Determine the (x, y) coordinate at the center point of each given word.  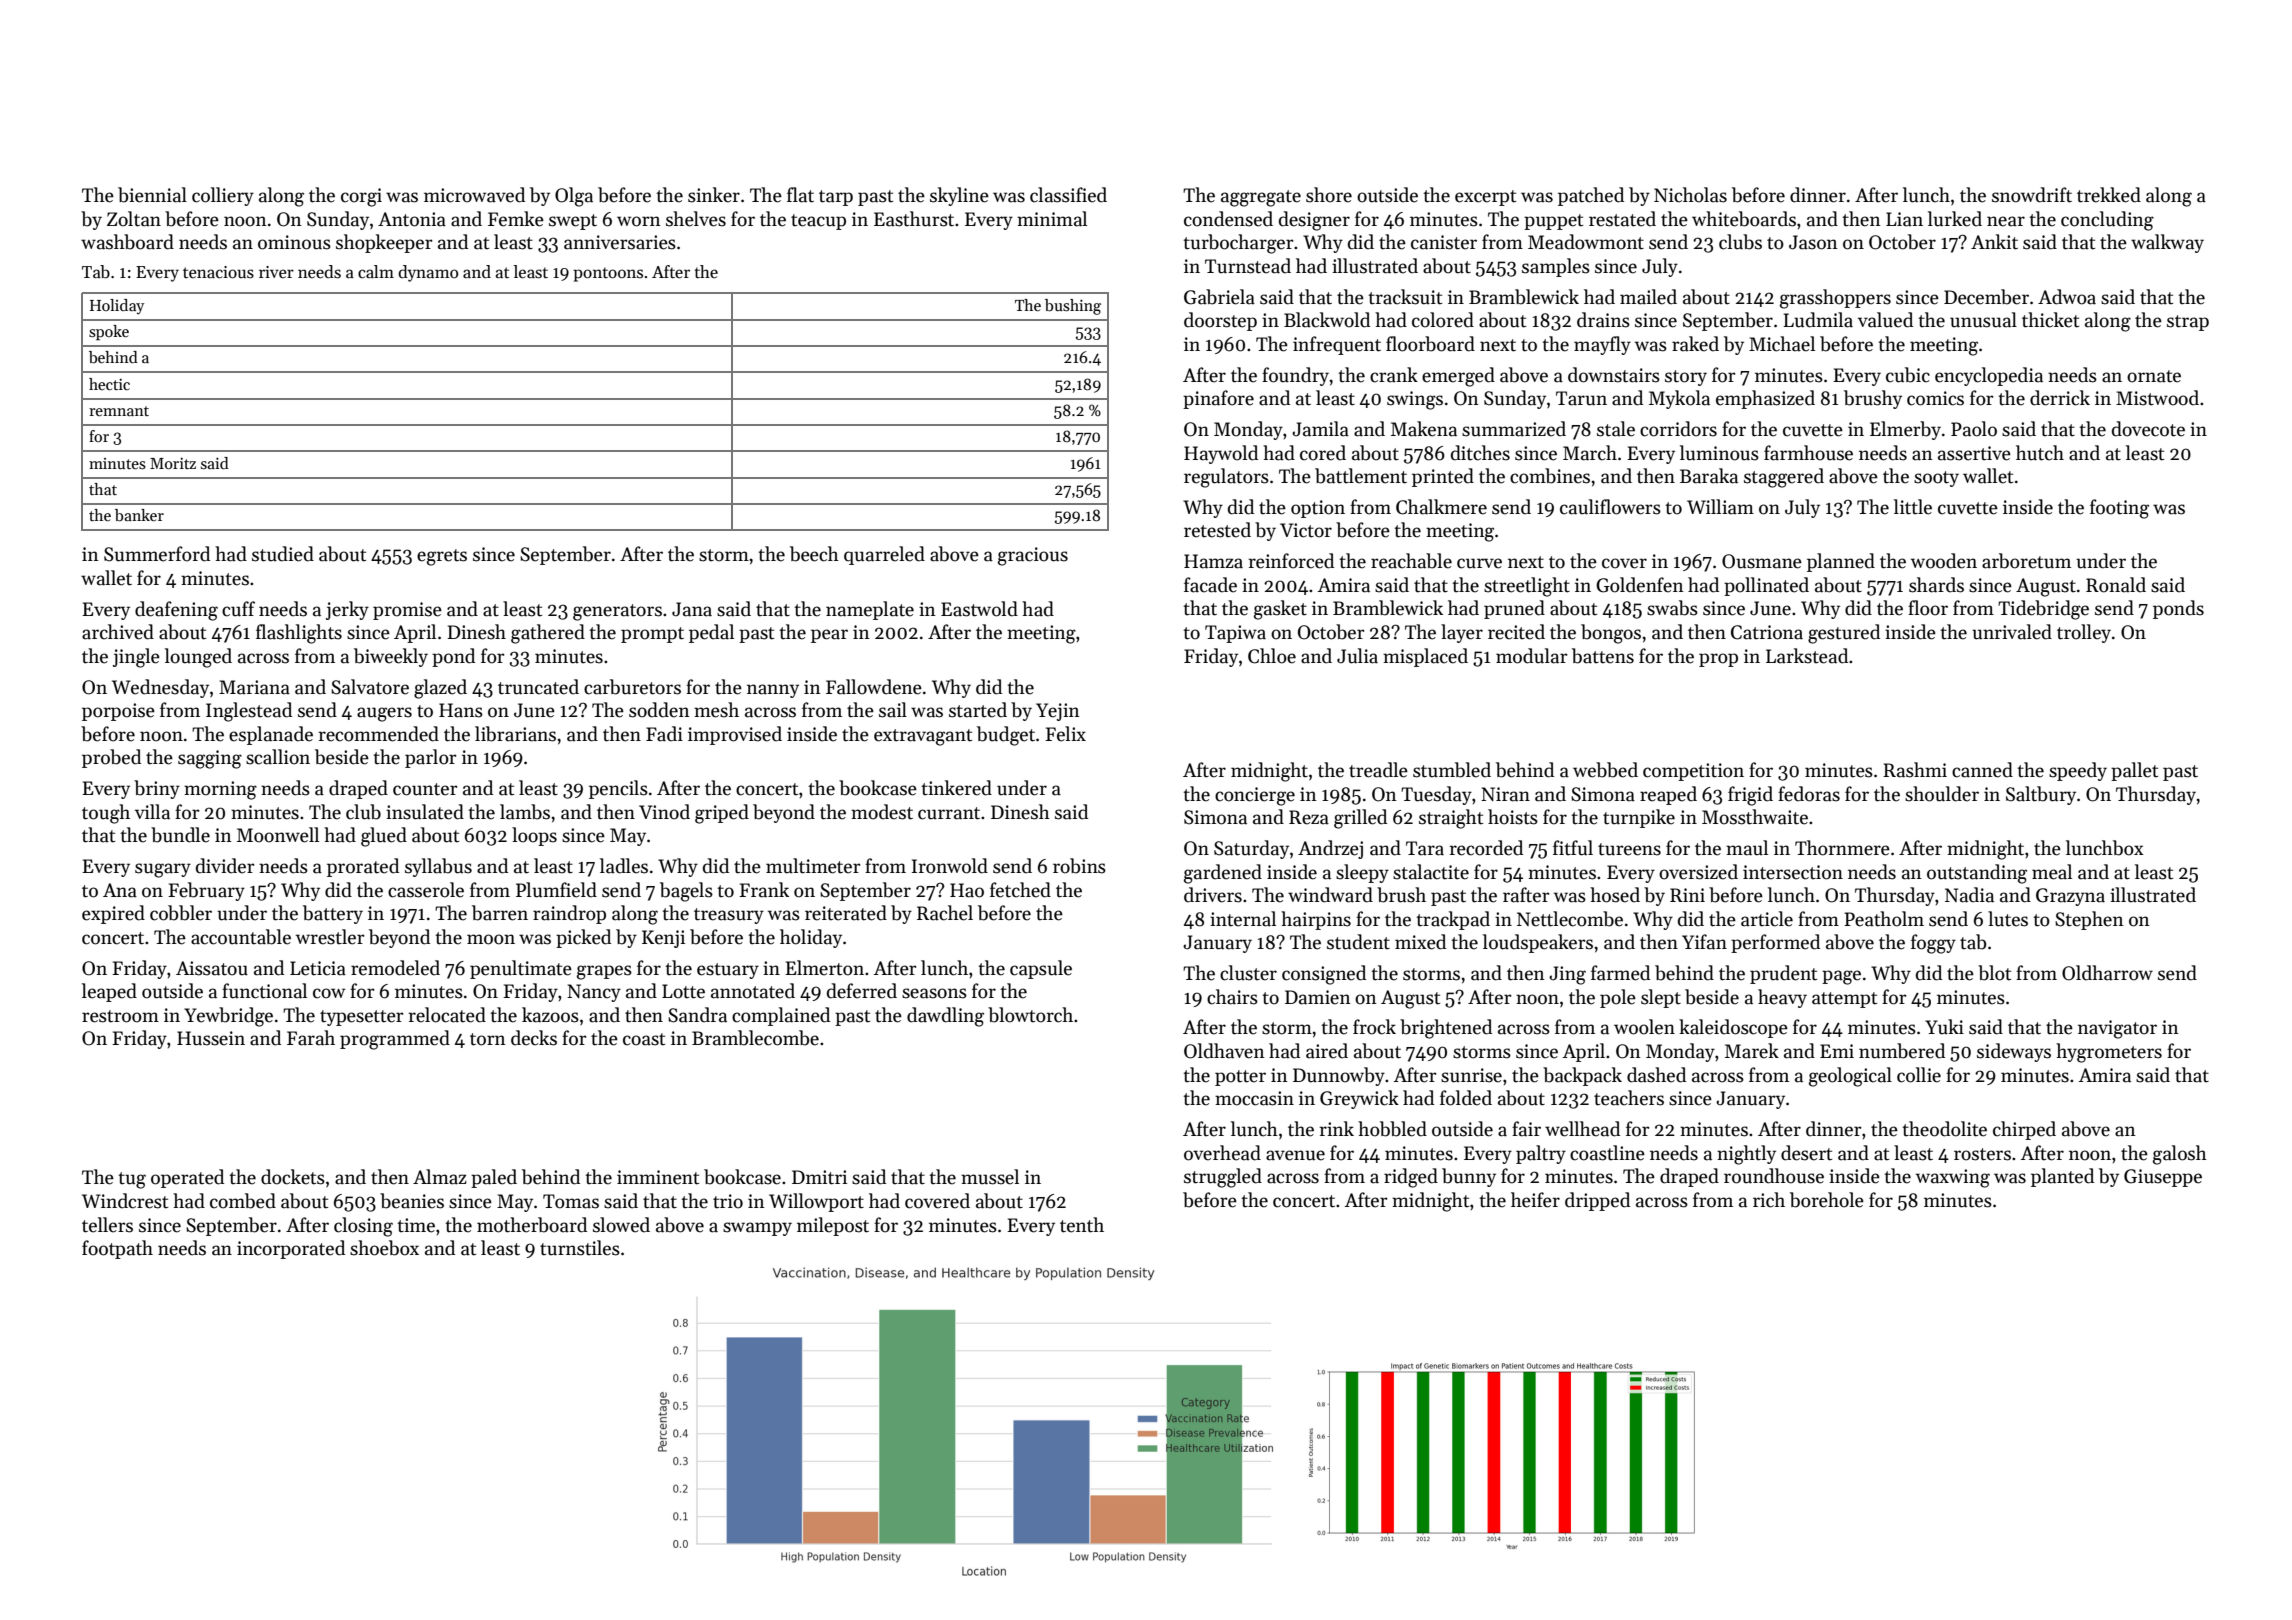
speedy (2078, 771)
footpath (117, 1249)
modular (1532, 656)
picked (583, 938)
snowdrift (2032, 195)
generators (617, 612)
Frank (764, 890)
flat (800, 195)
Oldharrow (2107, 973)
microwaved (474, 195)
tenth (1082, 1225)
